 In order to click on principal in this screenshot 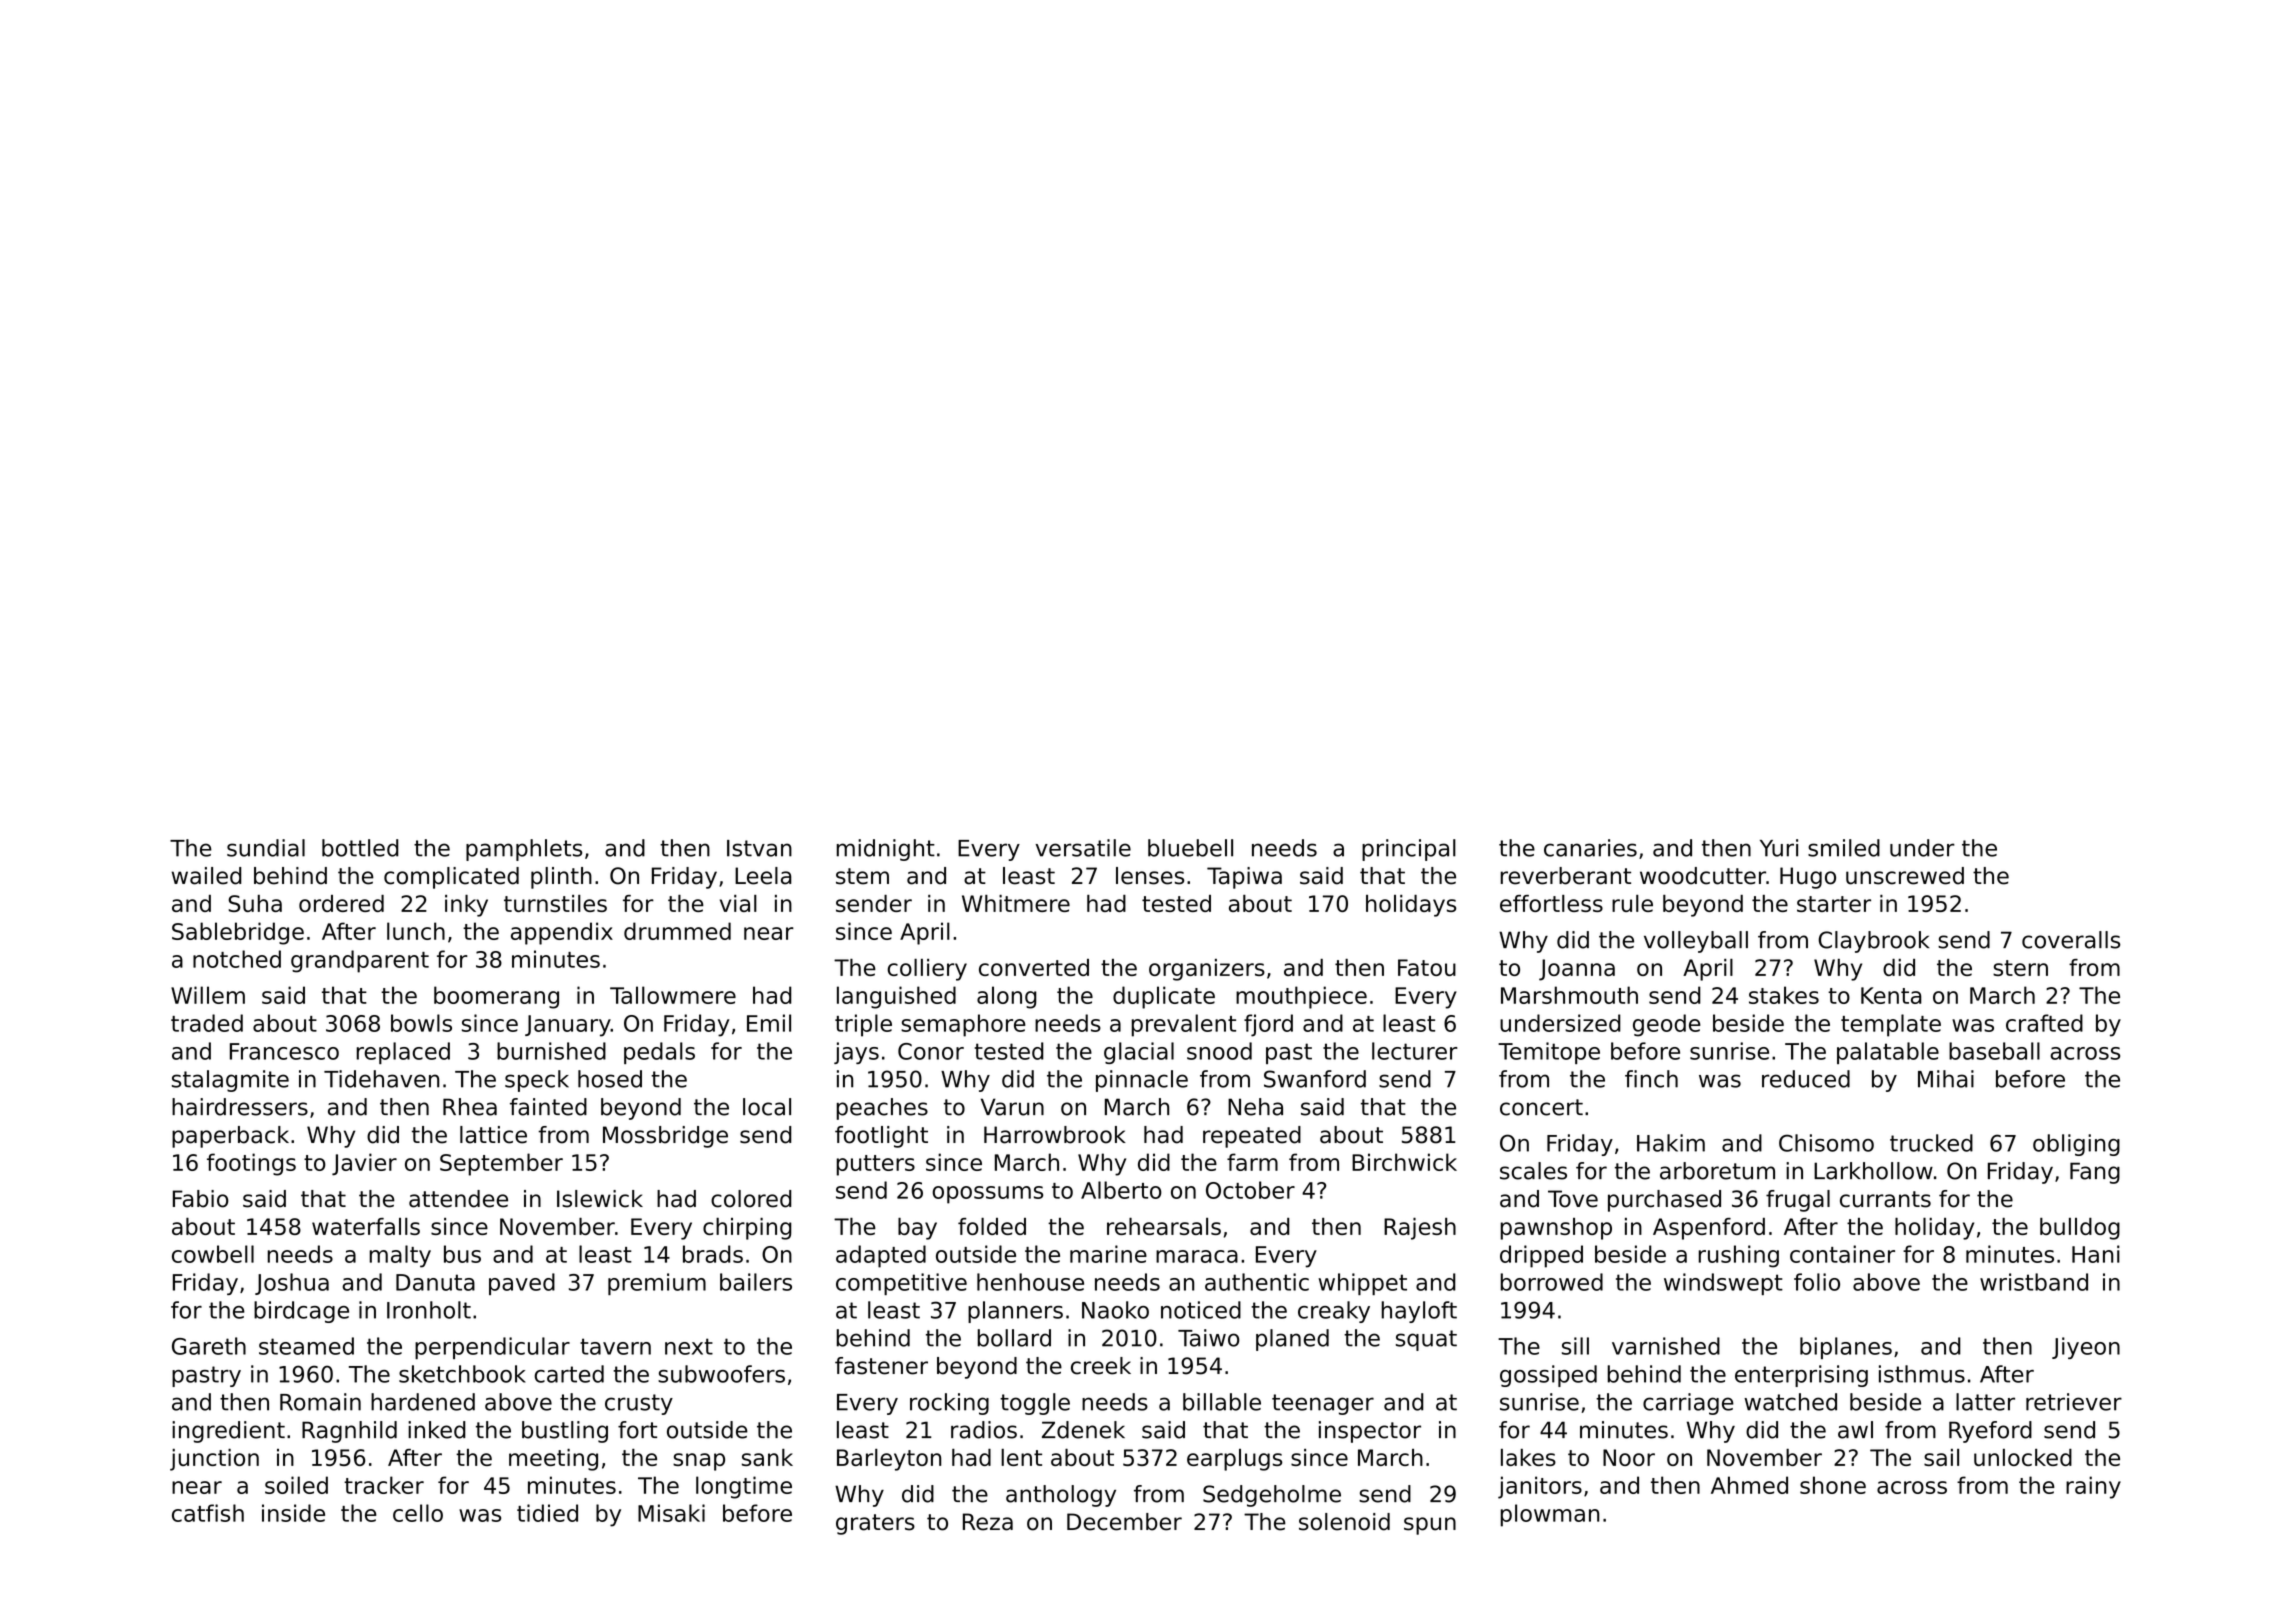, I will do `click(1409, 850)`.
